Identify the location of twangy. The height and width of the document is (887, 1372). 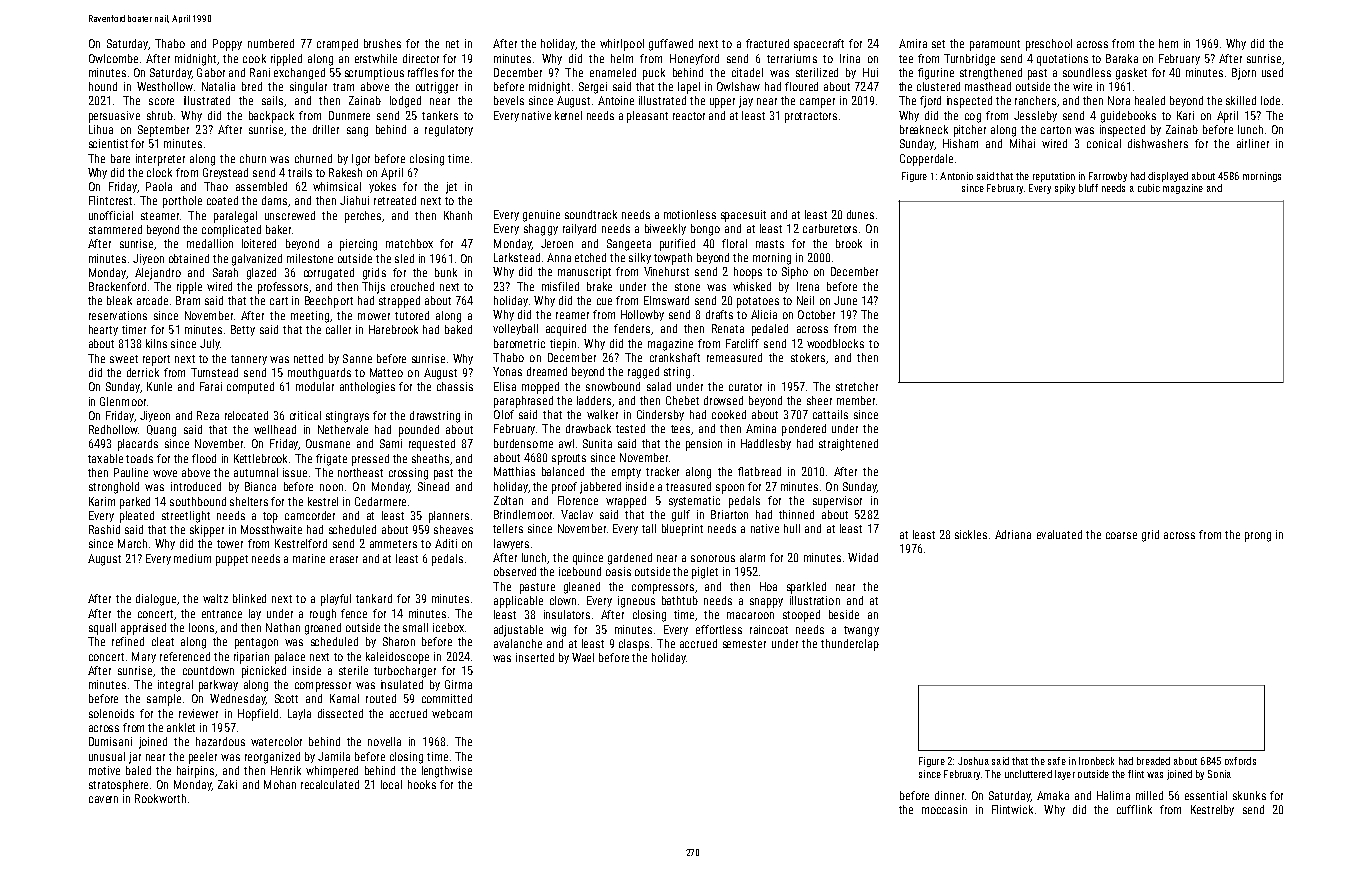
(861, 631).
